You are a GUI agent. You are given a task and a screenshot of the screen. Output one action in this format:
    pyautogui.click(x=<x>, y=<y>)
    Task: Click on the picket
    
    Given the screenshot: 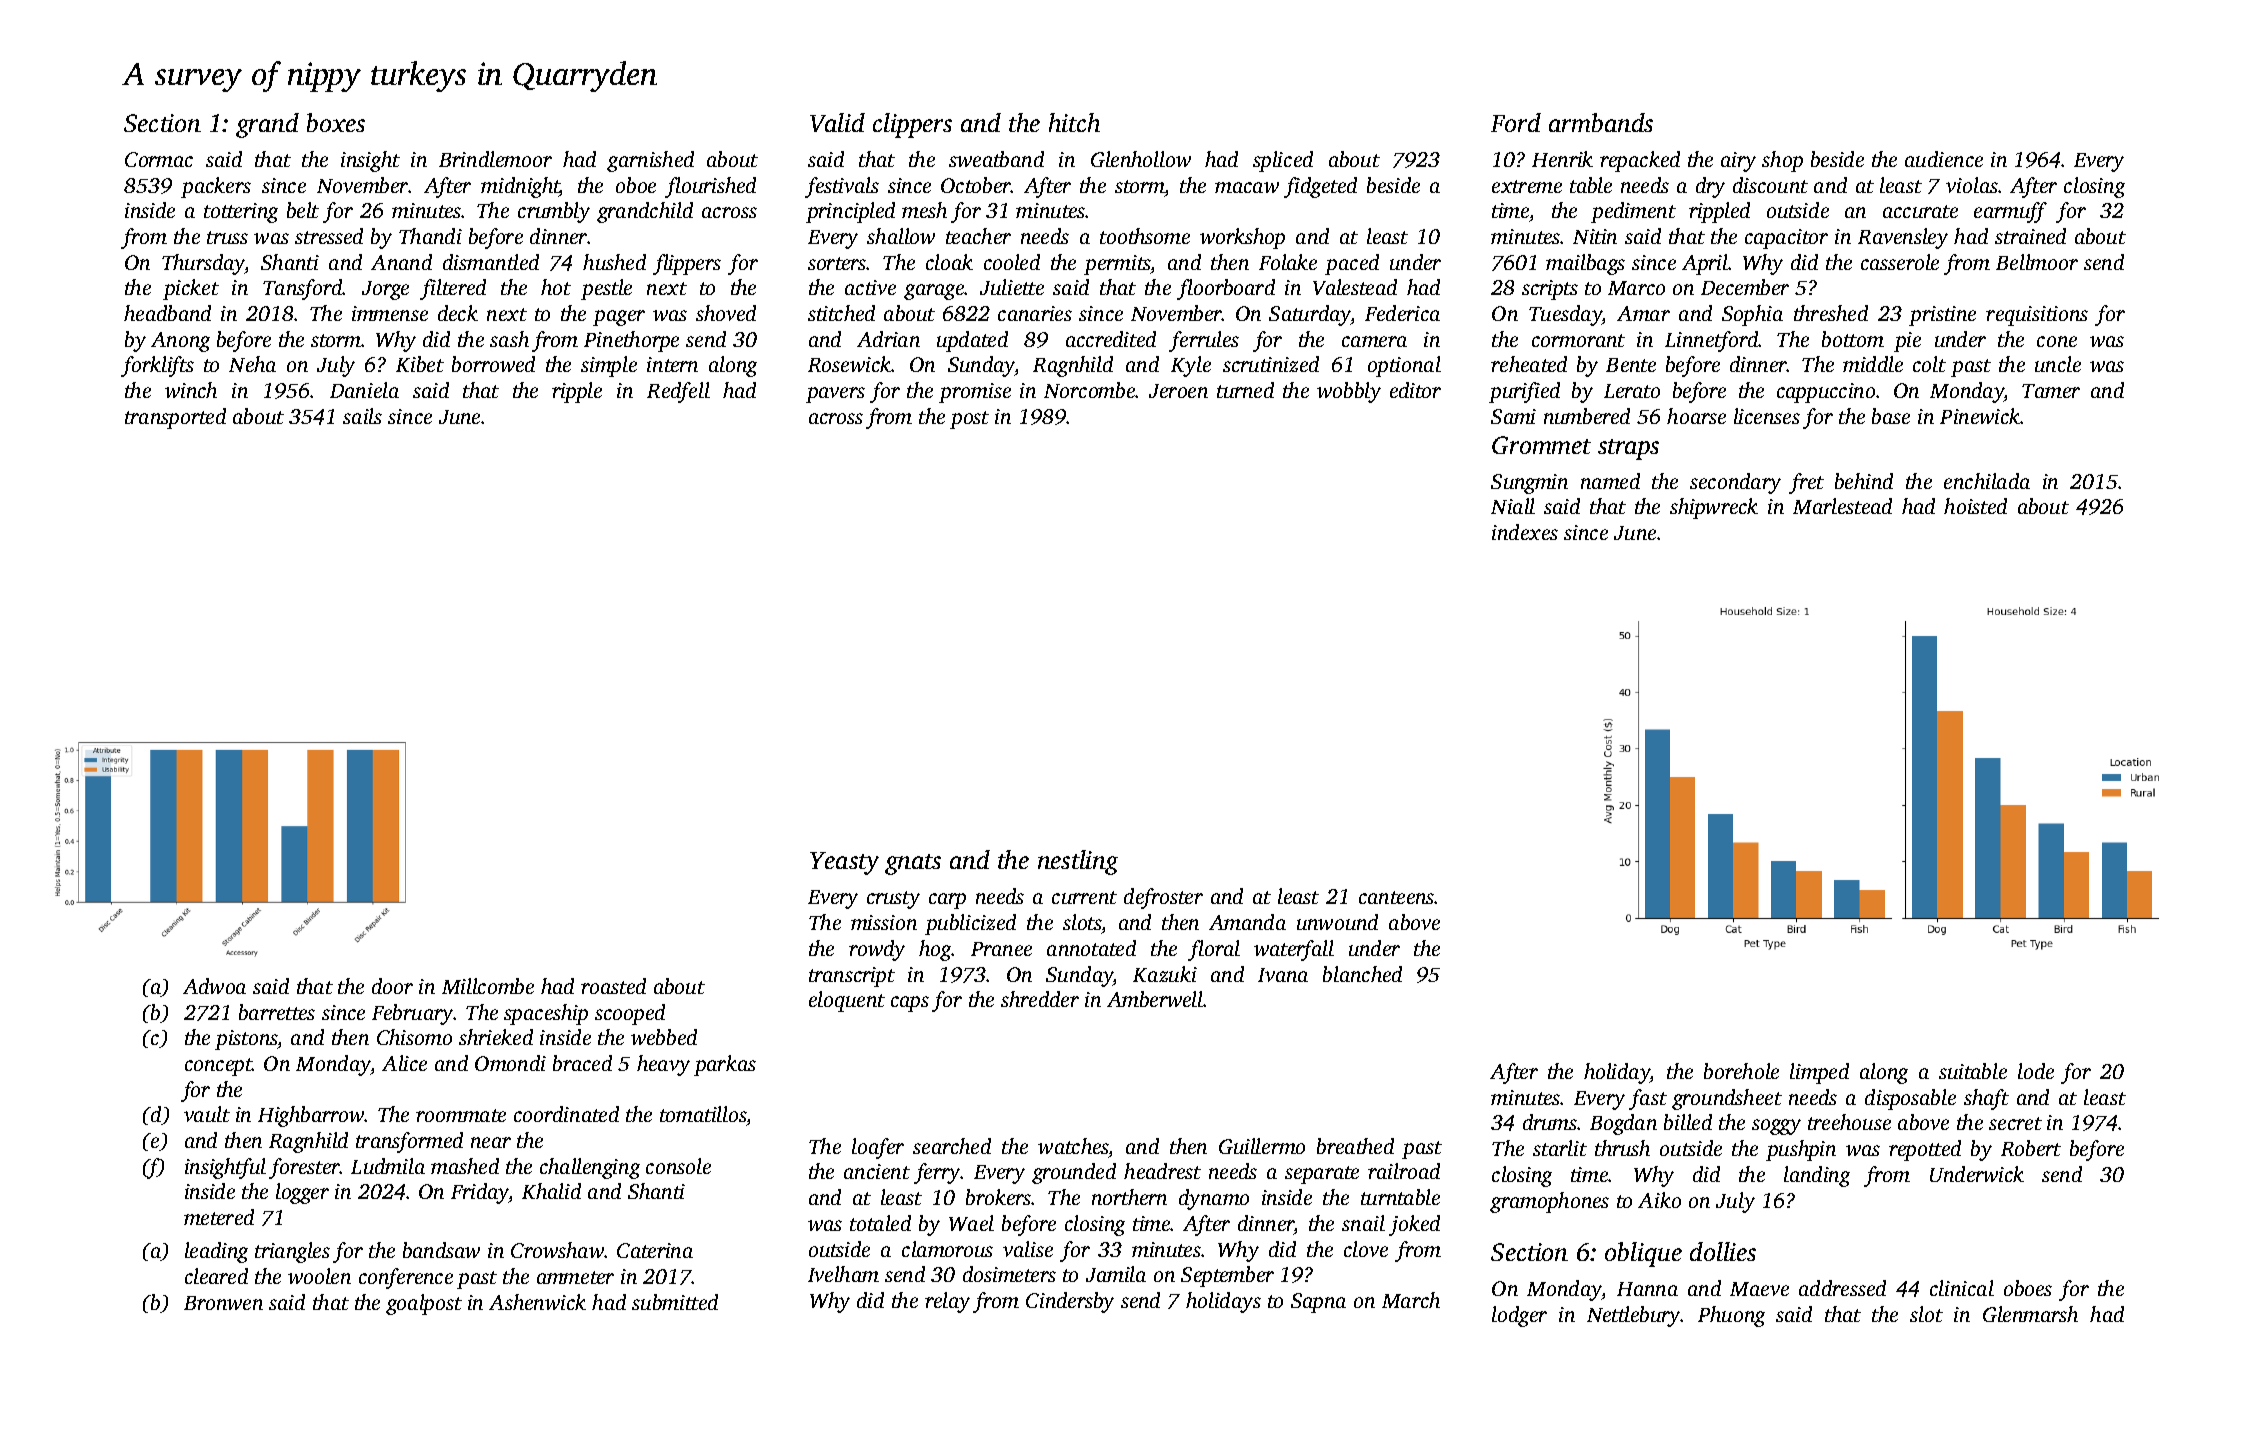 What is the action you would take?
    pyautogui.click(x=191, y=289)
